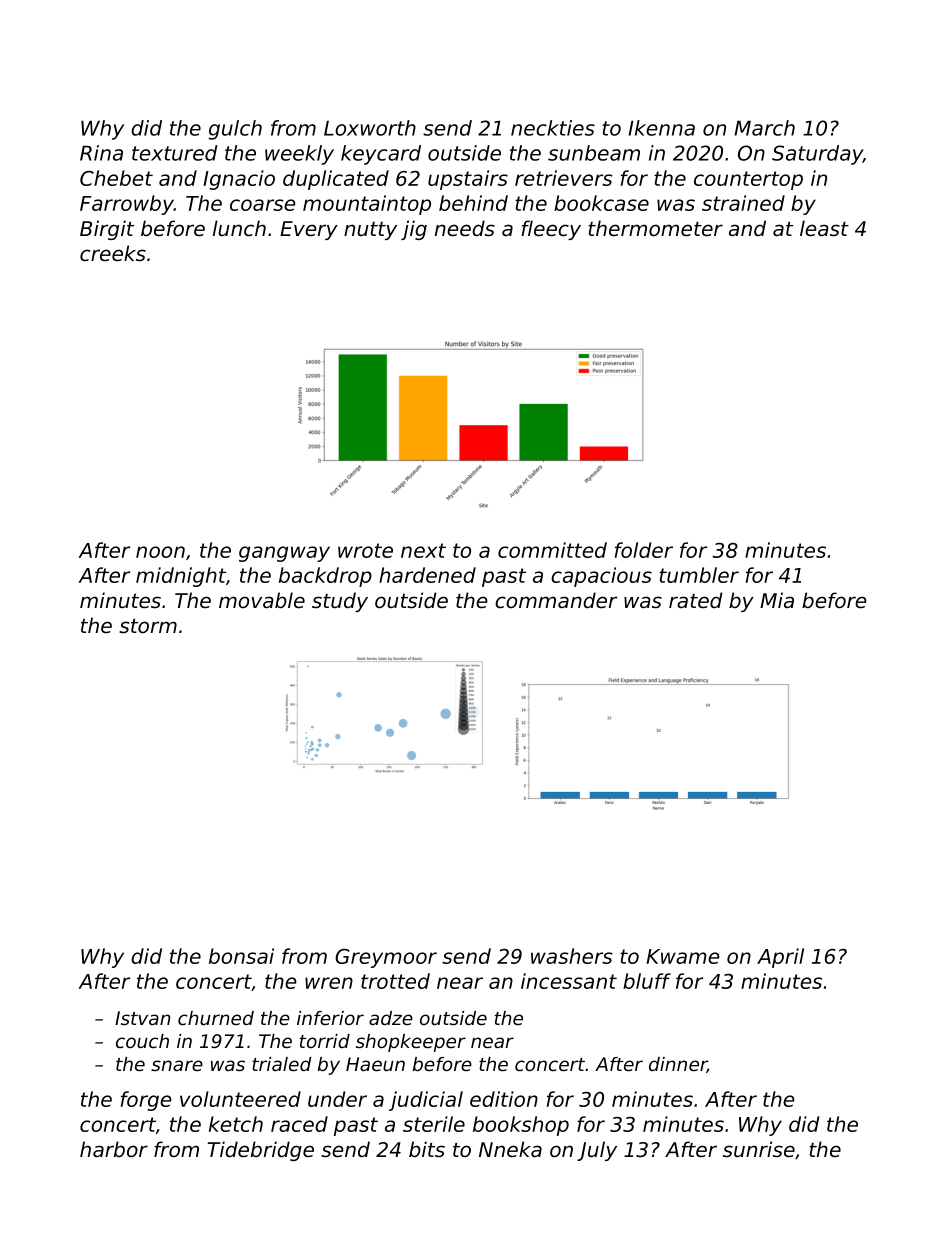 Image resolution: width=952 pixels, height=1233 pixels. I want to click on Rina, so click(101, 153).
